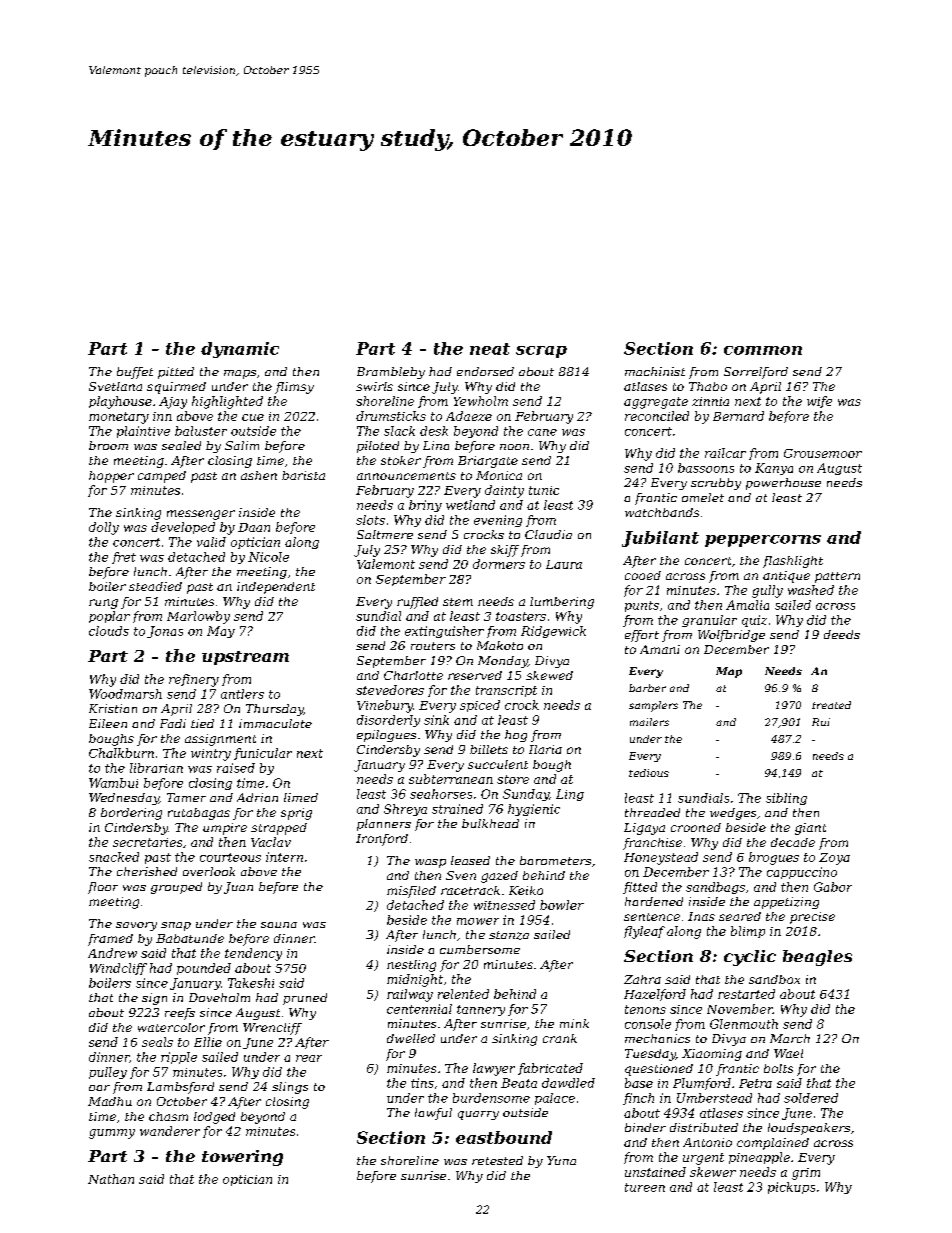 This image has width=952, height=1233. What do you see at coordinates (642, 636) in the image?
I see `effort` at bounding box center [642, 636].
